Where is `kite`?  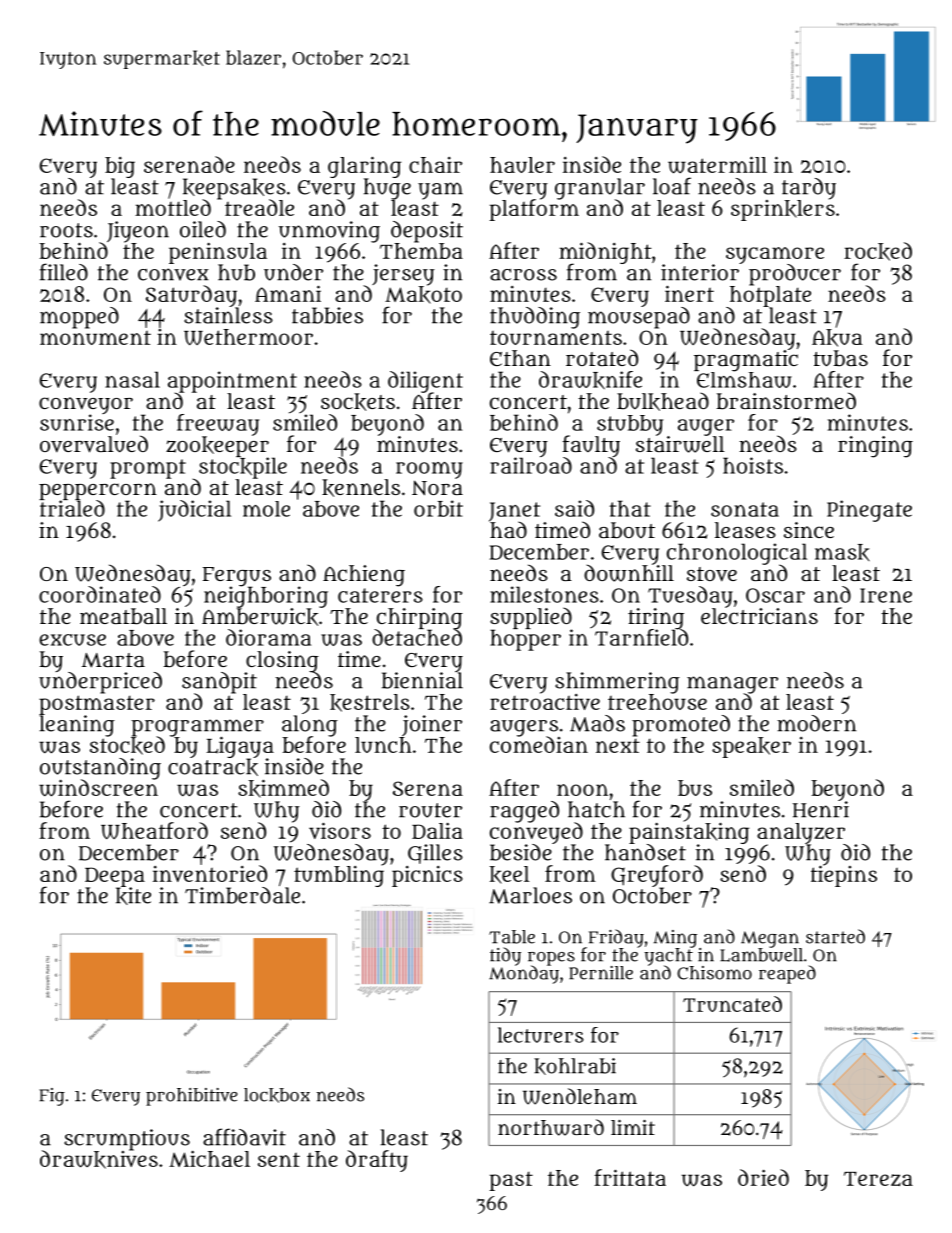 kite is located at coordinates (133, 896).
